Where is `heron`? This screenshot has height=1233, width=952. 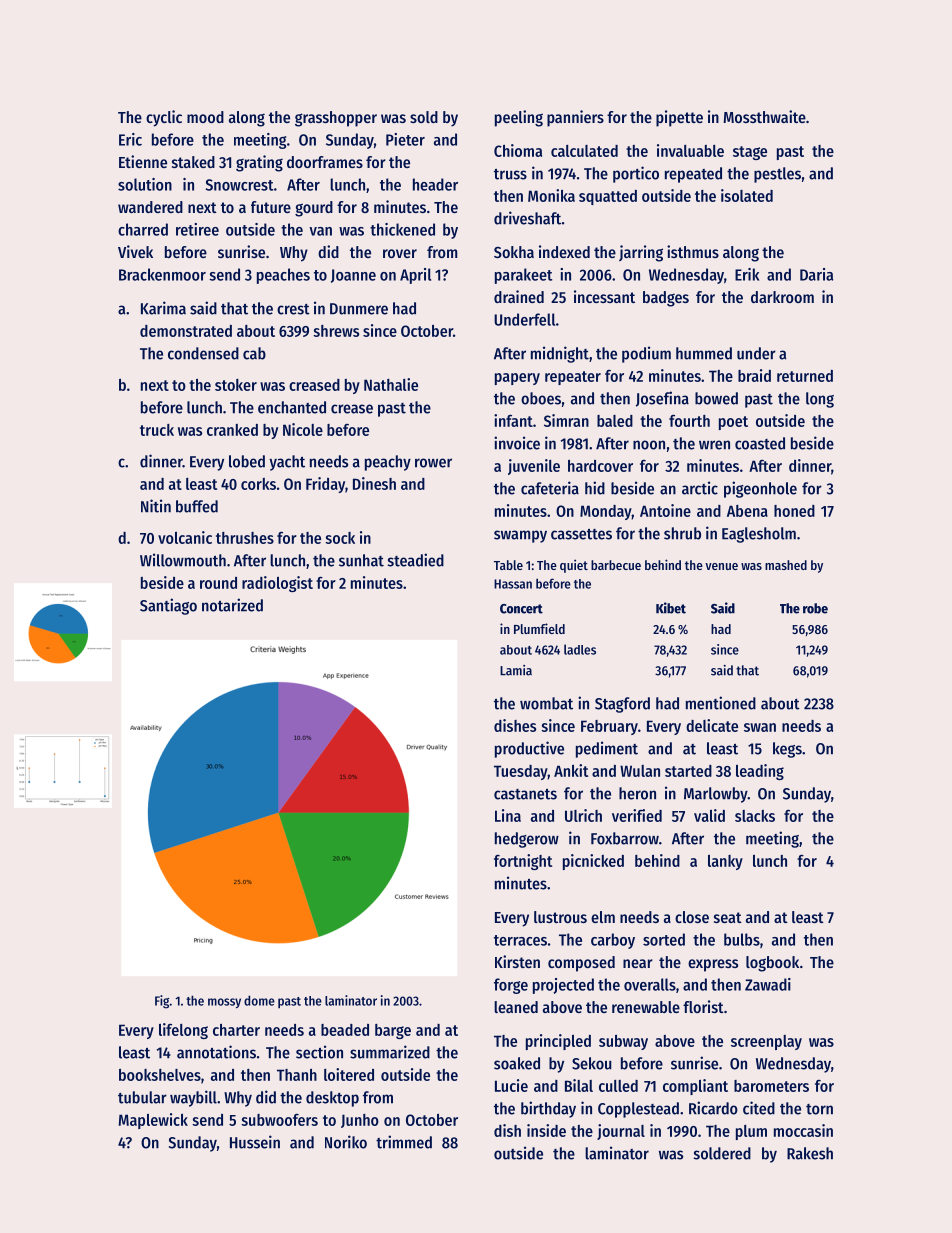 heron is located at coordinates (637, 793).
